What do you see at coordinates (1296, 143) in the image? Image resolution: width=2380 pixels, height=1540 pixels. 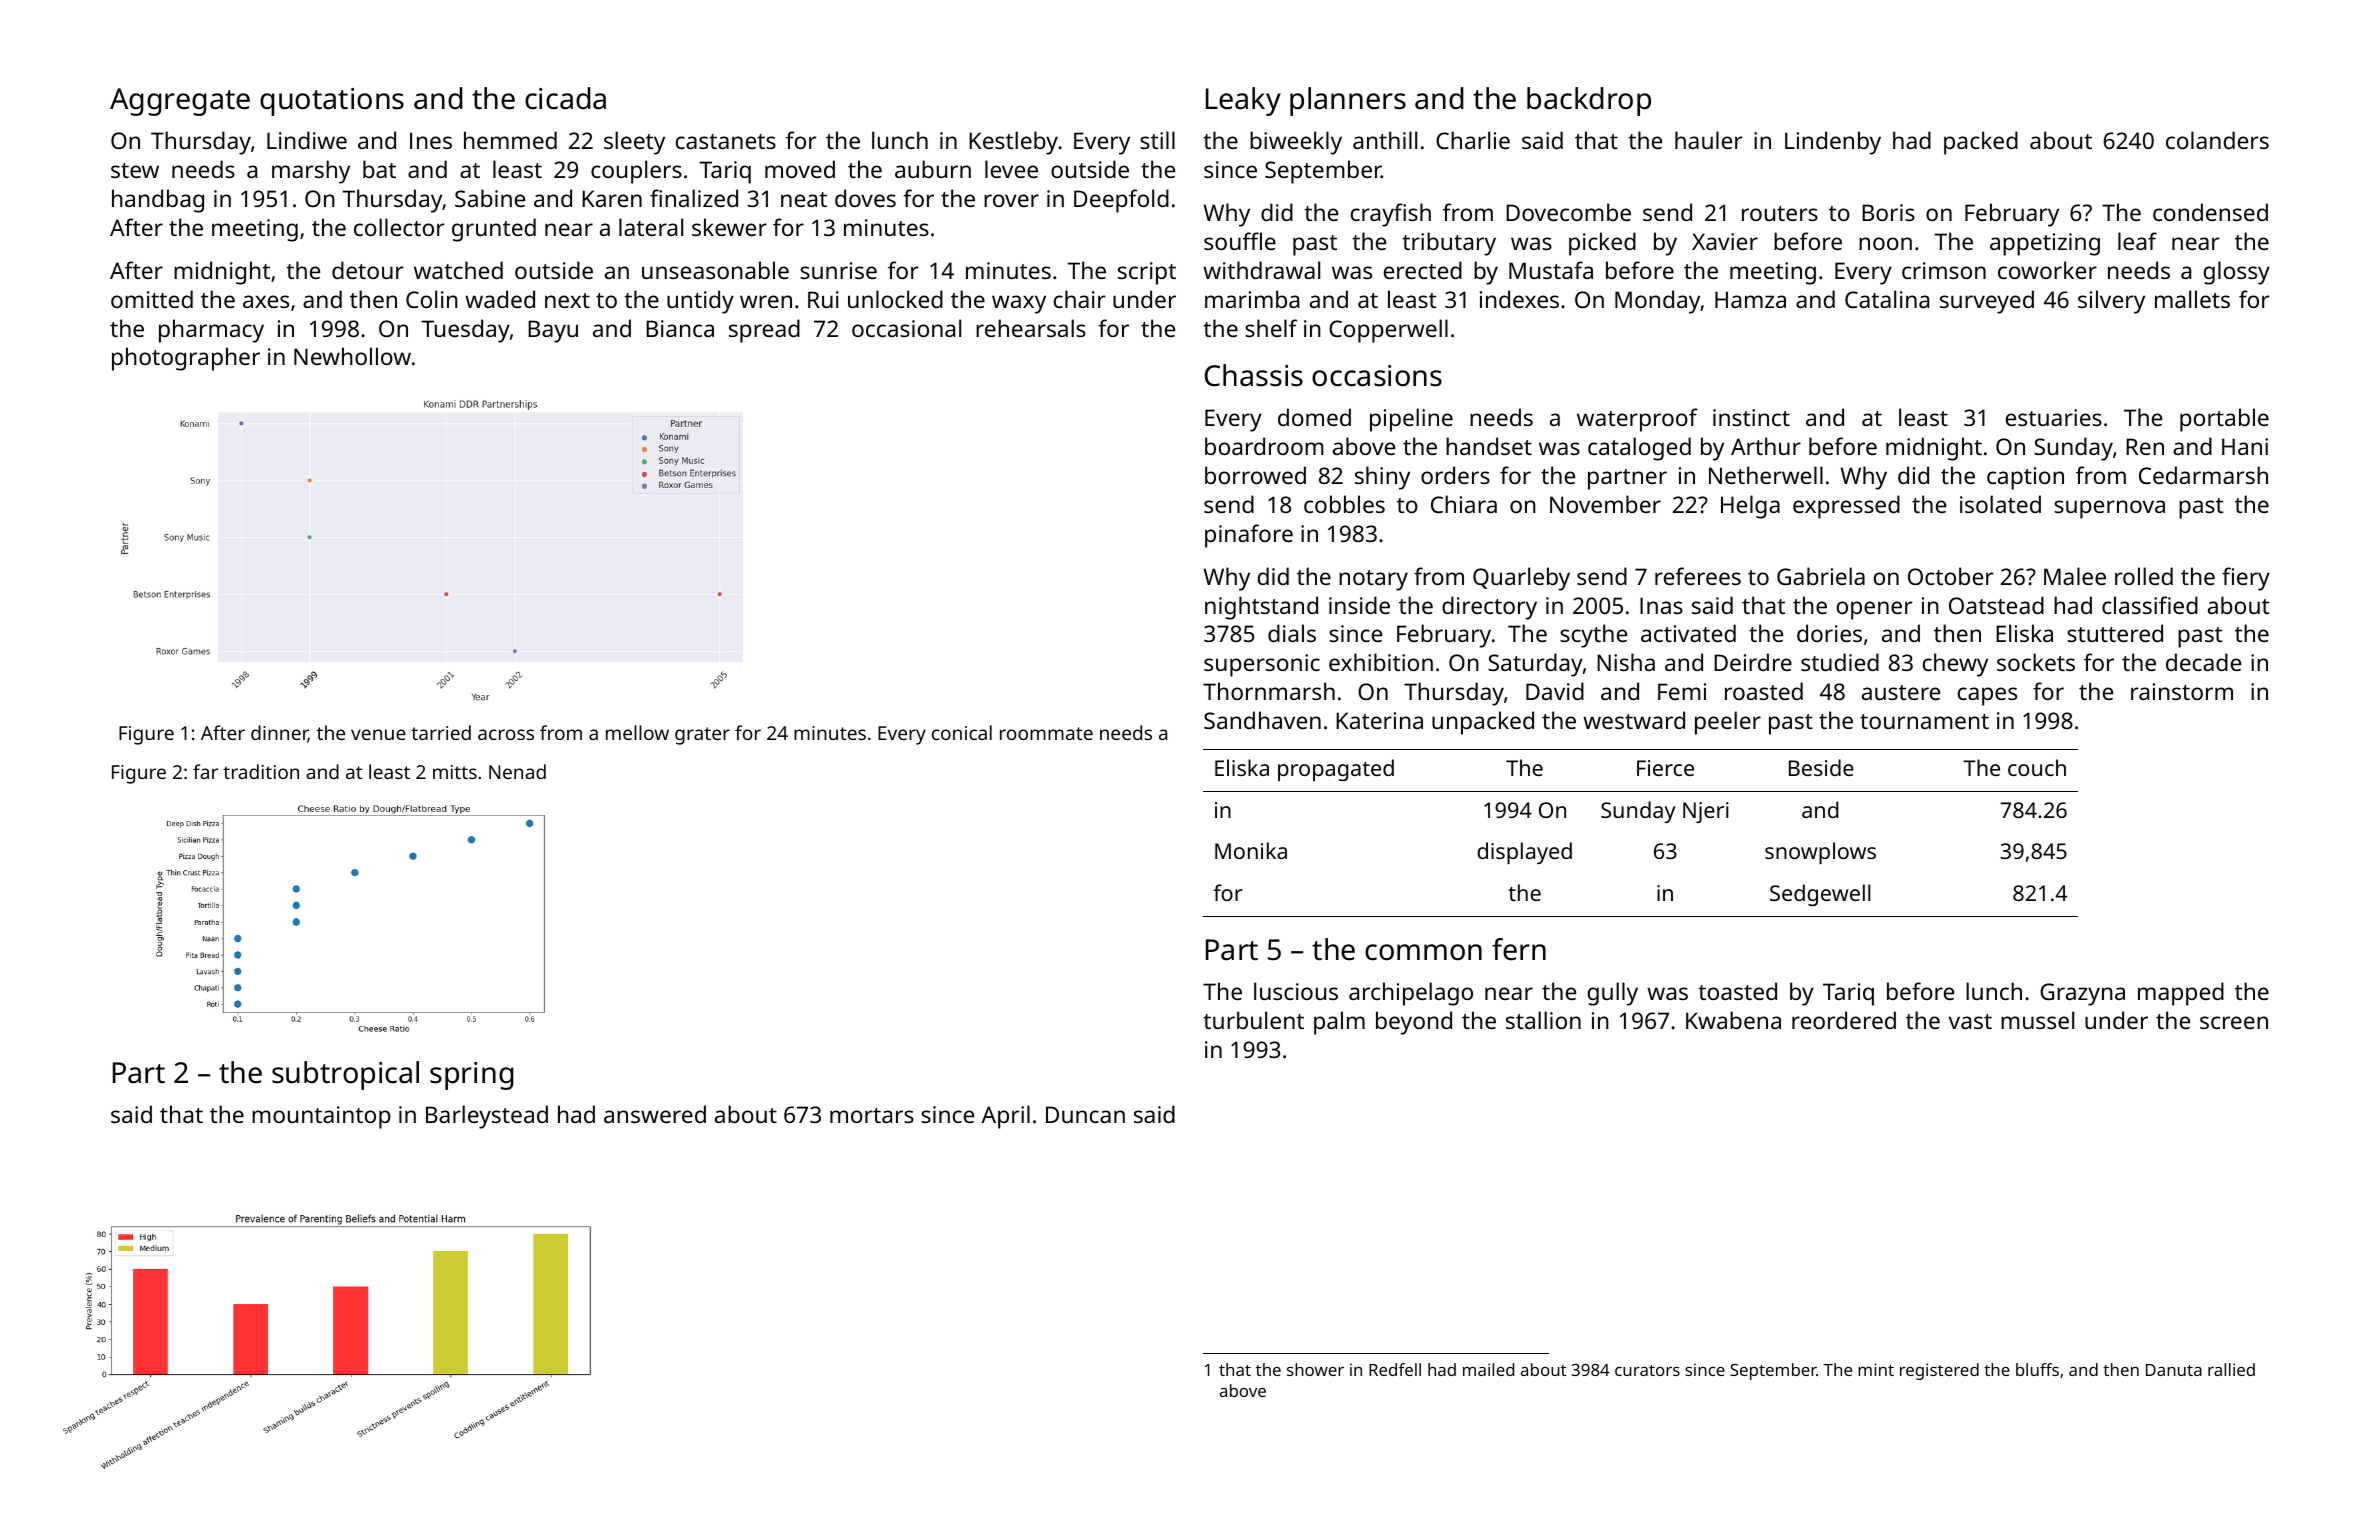 I see `biweekly` at bounding box center [1296, 143].
